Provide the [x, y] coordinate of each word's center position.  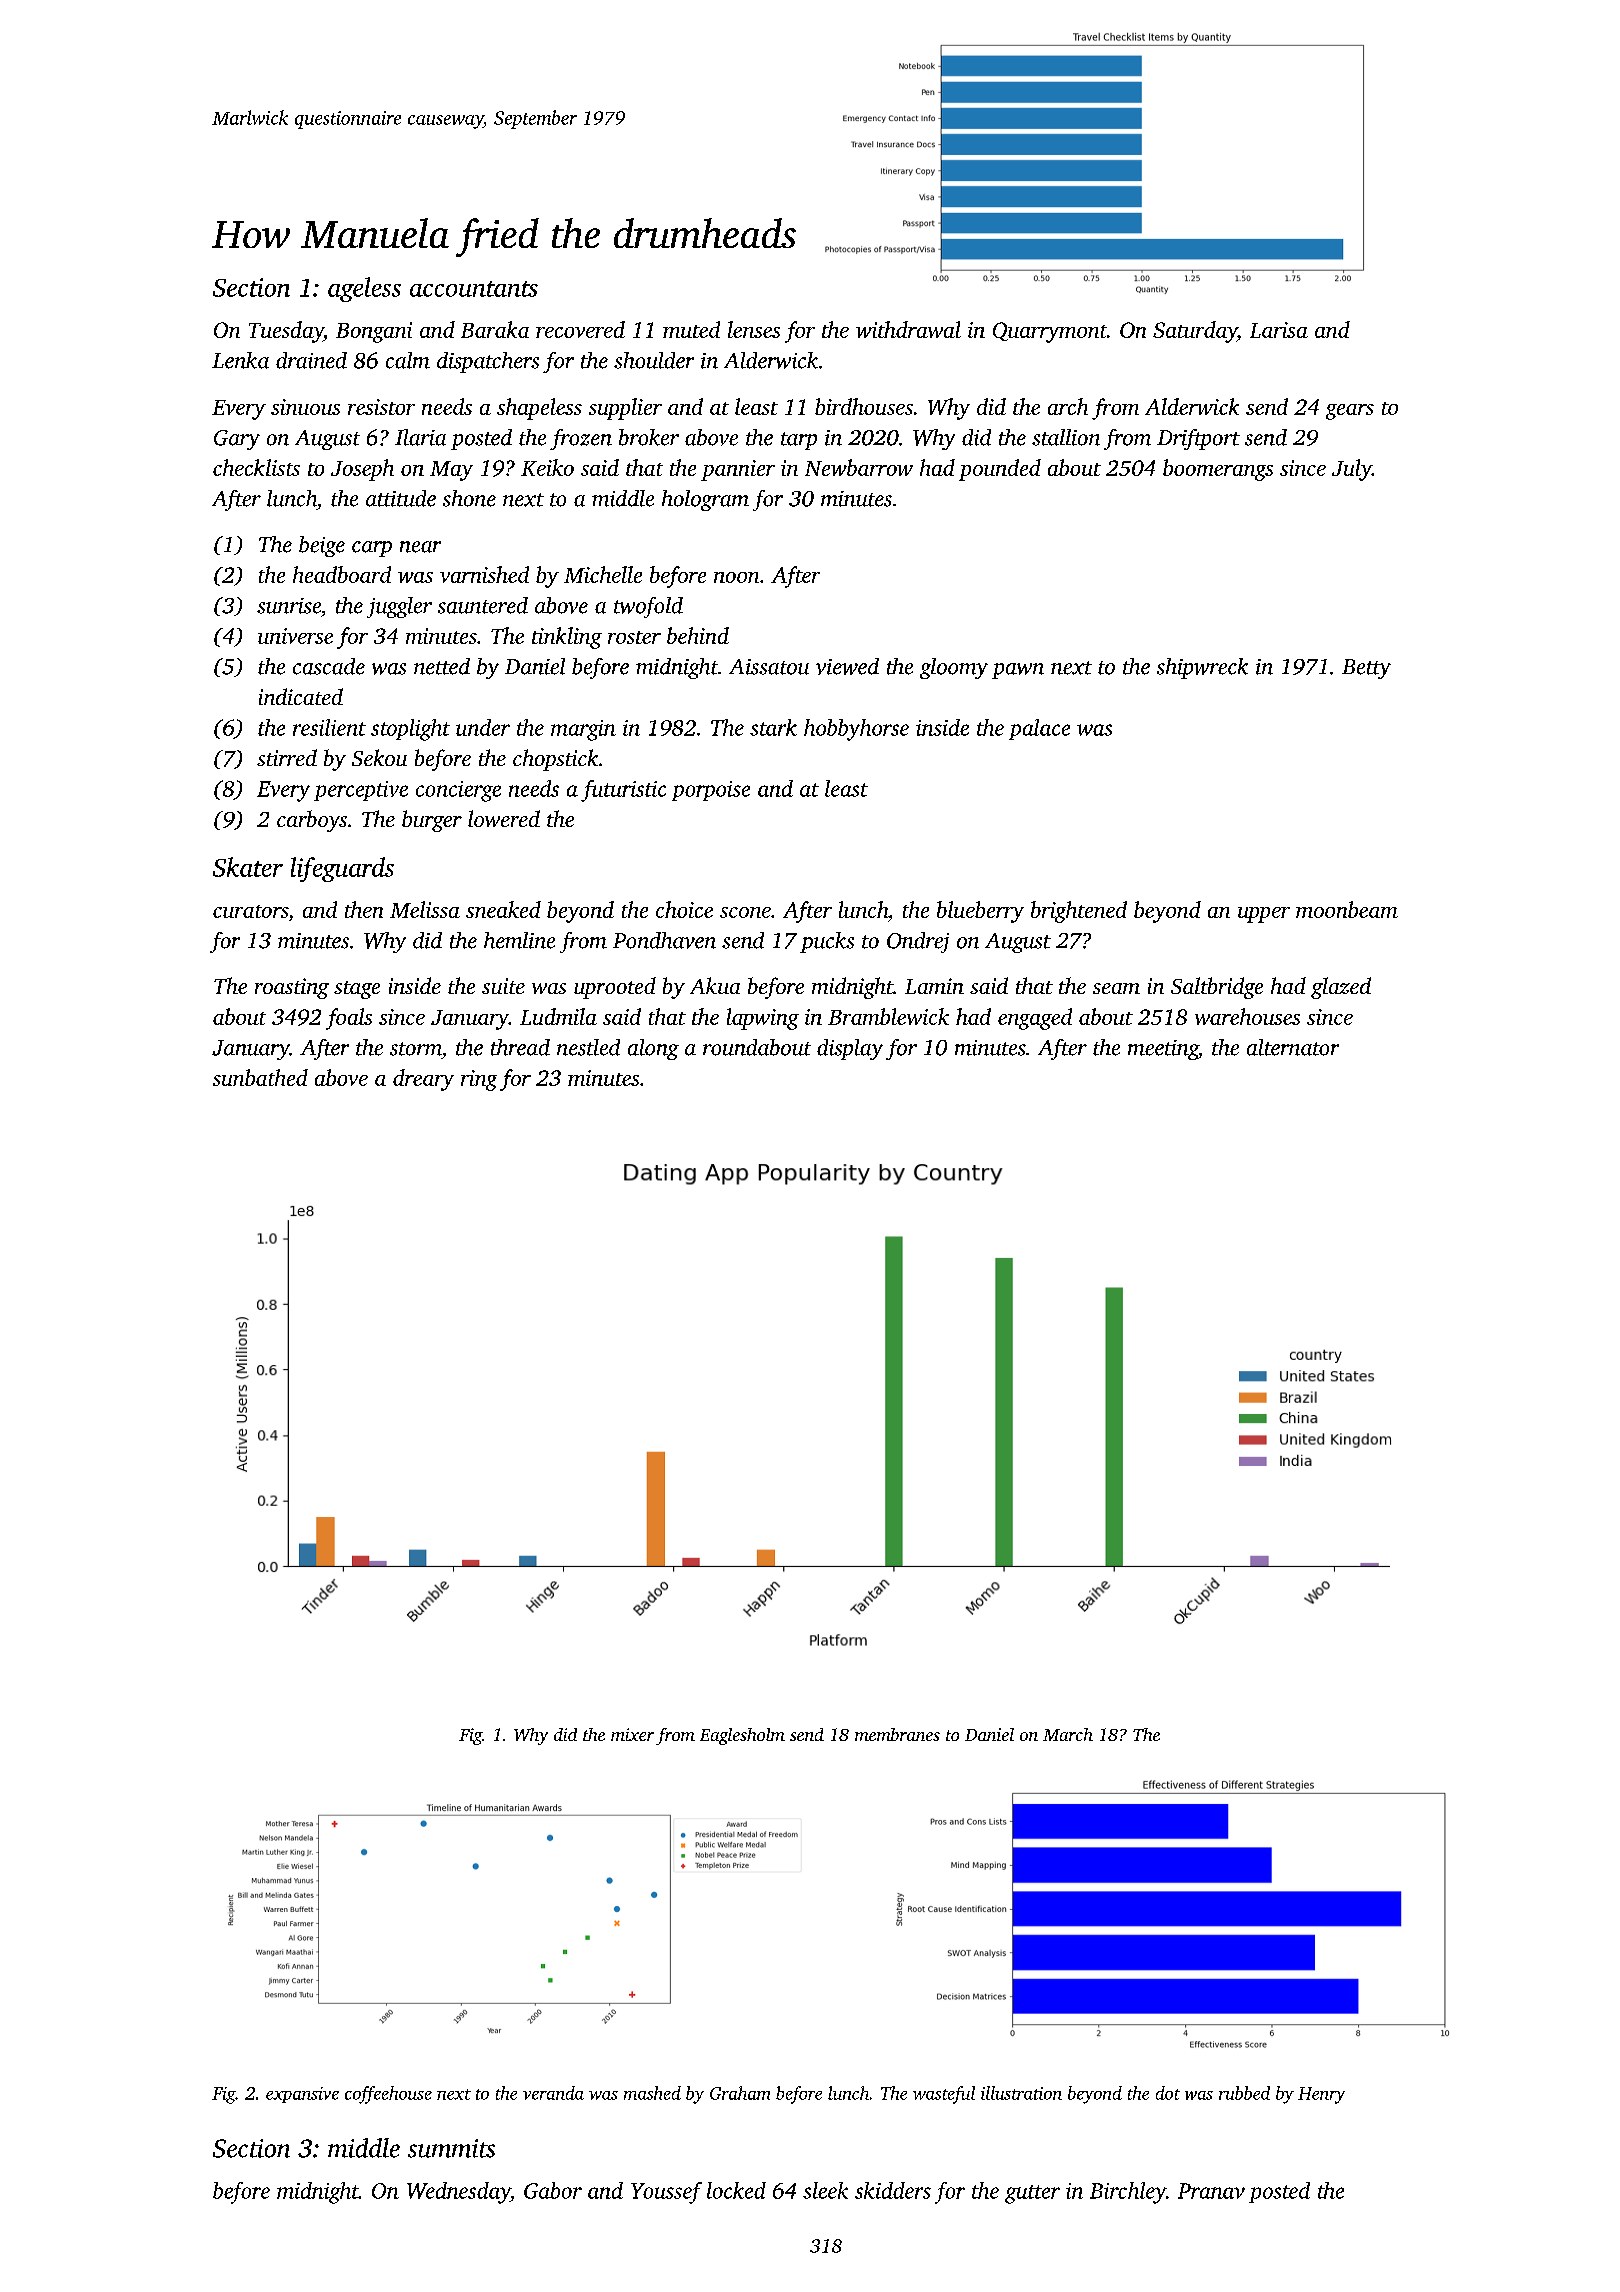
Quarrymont [1050, 332]
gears [1350, 412]
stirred [287, 757]
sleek [825, 2190]
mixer [632, 1734]
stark [773, 727]
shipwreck [1202, 668]
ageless [364, 289]
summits [451, 2148]
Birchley [1128, 2193]
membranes [897, 1734]
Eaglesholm [742, 1736]
